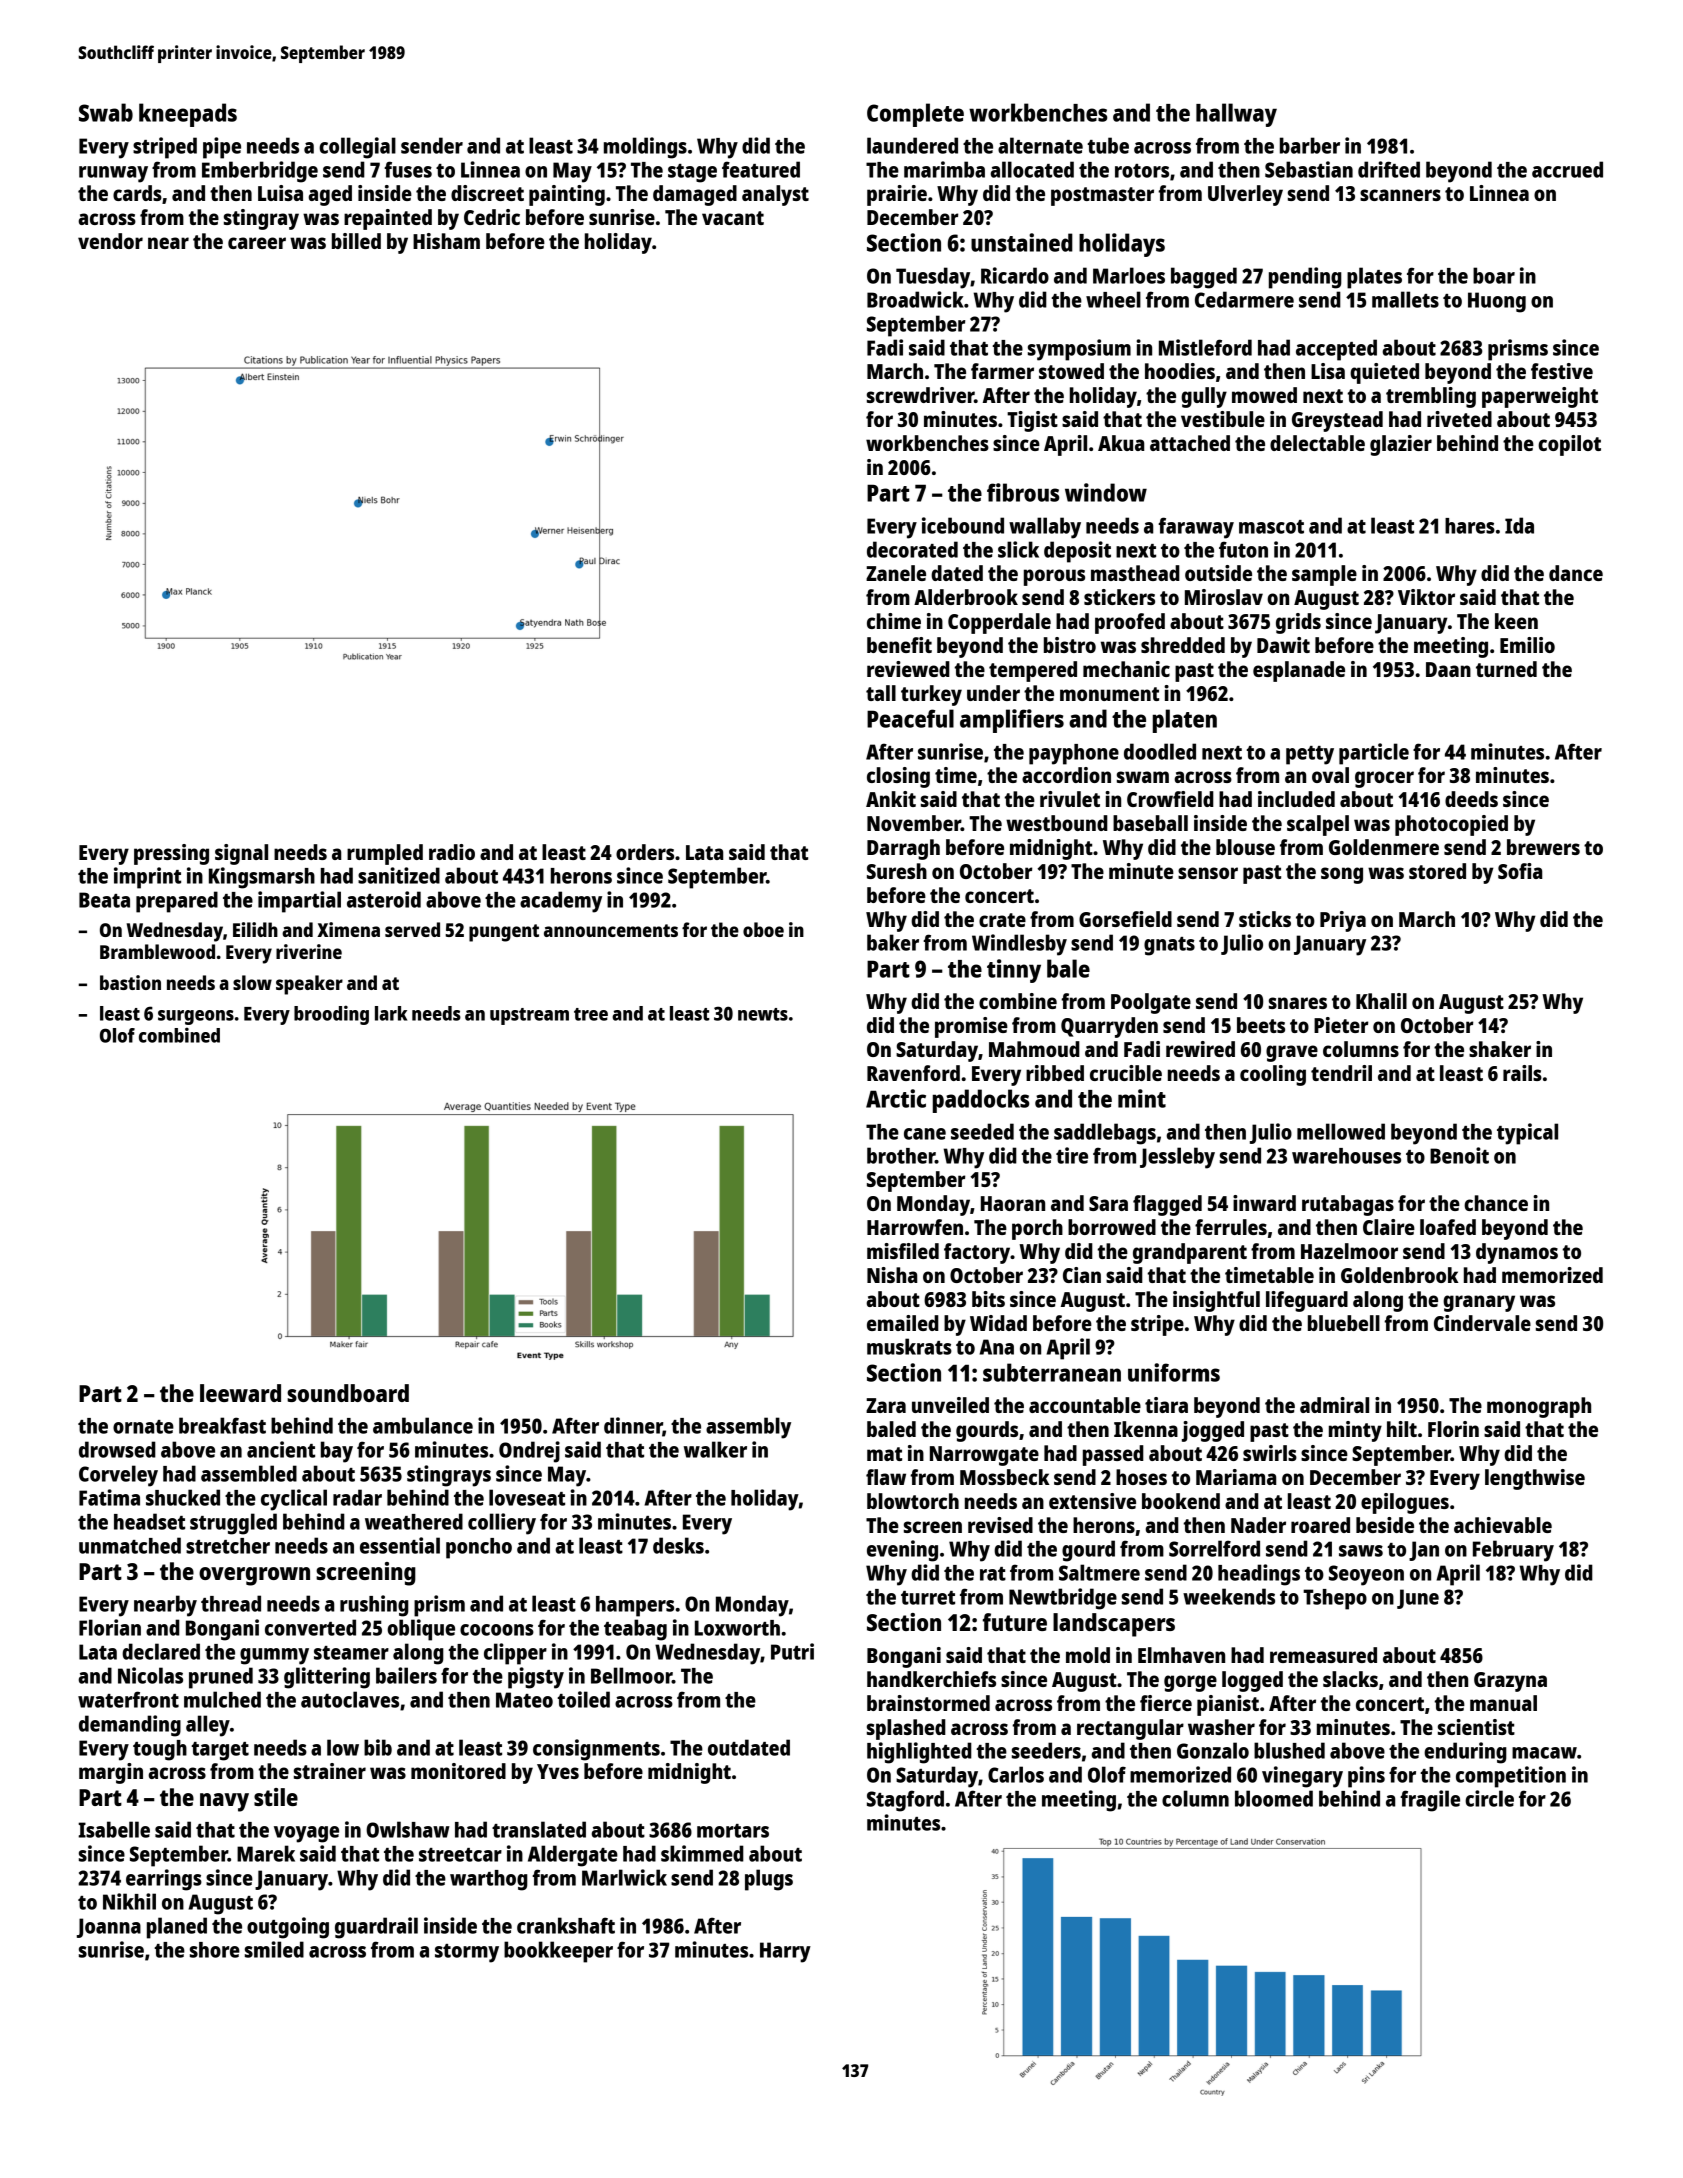  What do you see at coordinates (1341, 1073) in the screenshot?
I see `tendril` at bounding box center [1341, 1073].
